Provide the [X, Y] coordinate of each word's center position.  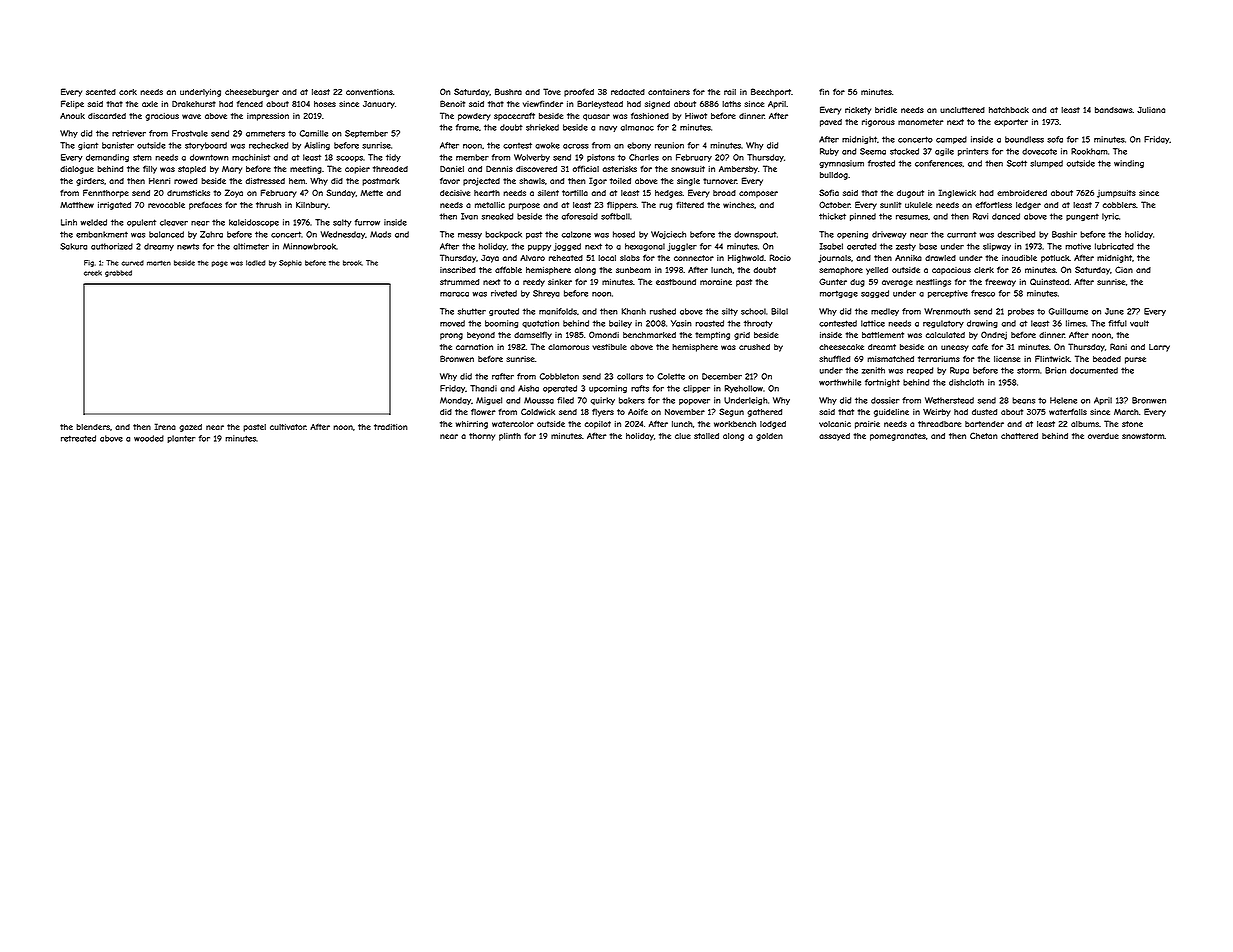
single [688, 182]
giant [88, 146]
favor [450, 180]
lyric [1110, 217]
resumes [912, 217]
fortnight [882, 383]
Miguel [489, 401]
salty [342, 223]
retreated [78, 438]
